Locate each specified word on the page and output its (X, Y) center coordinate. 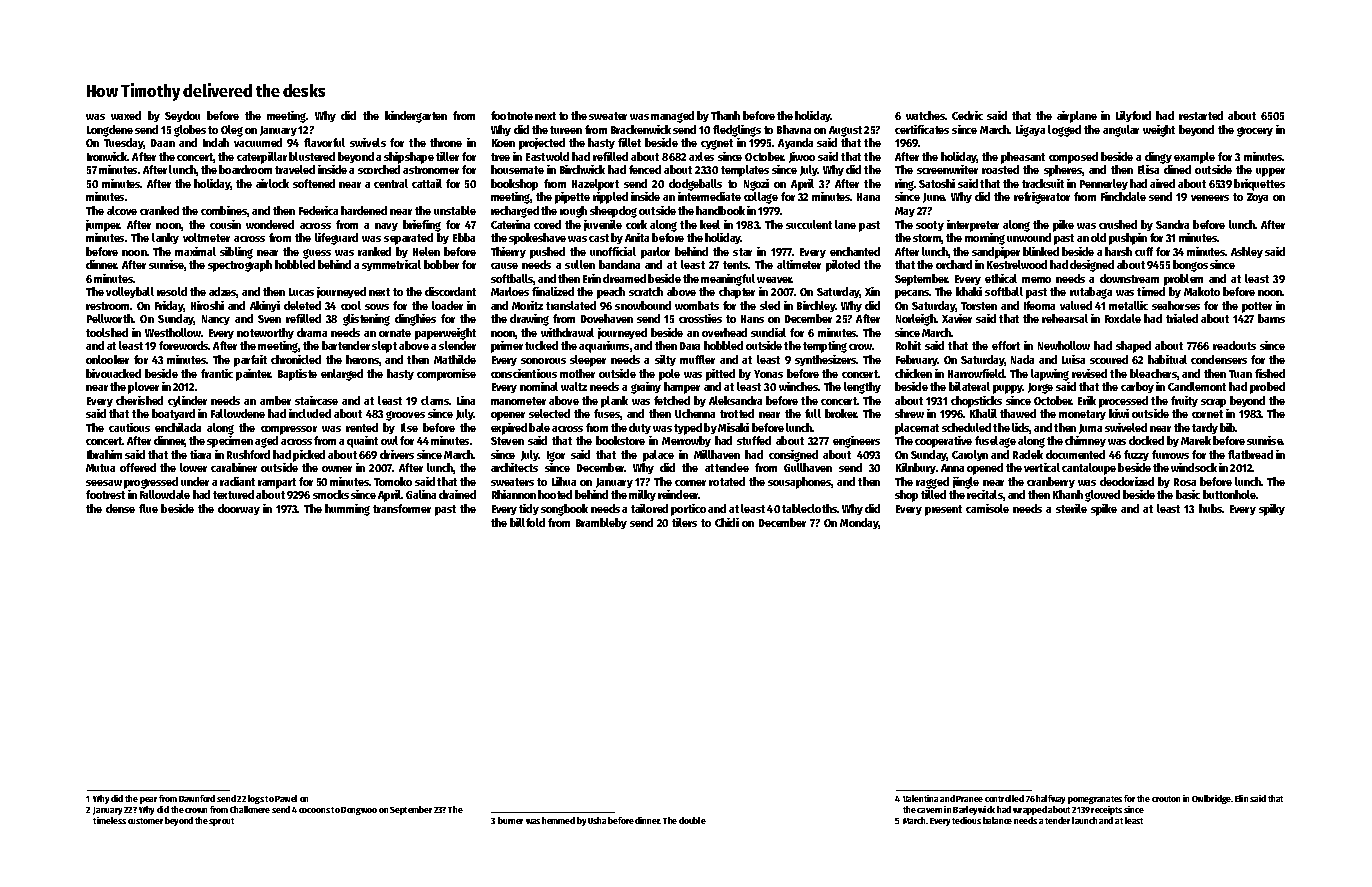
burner (510, 820)
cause (504, 266)
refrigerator (1042, 198)
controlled (1004, 798)
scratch (646, 291)
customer (145, 821)
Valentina (920, 798)
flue (148, 508)
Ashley (1247, 252)
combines (224, 210)
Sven (269, 319)
